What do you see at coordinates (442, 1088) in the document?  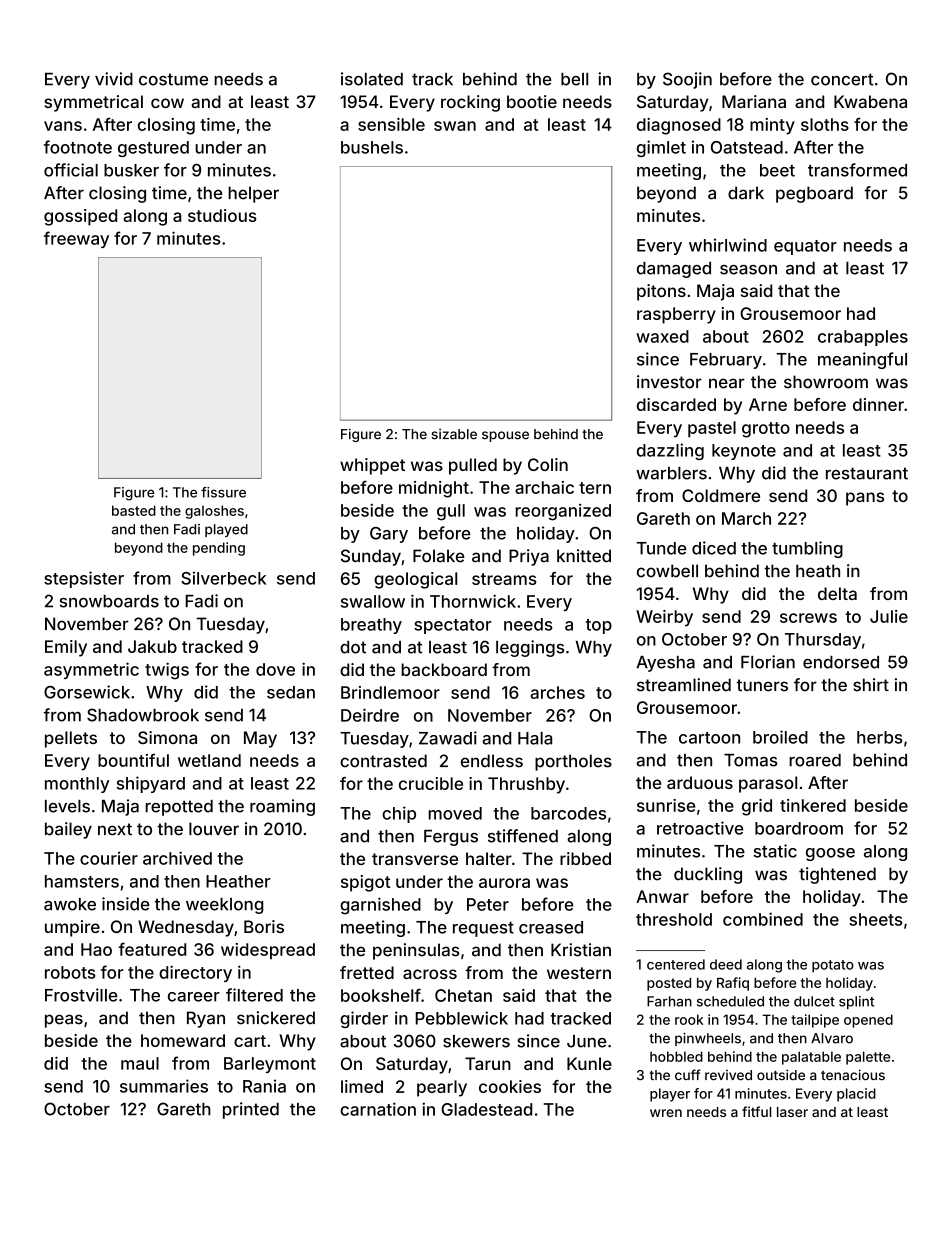 I see `pearly` at bounding box center [442, 1088].
